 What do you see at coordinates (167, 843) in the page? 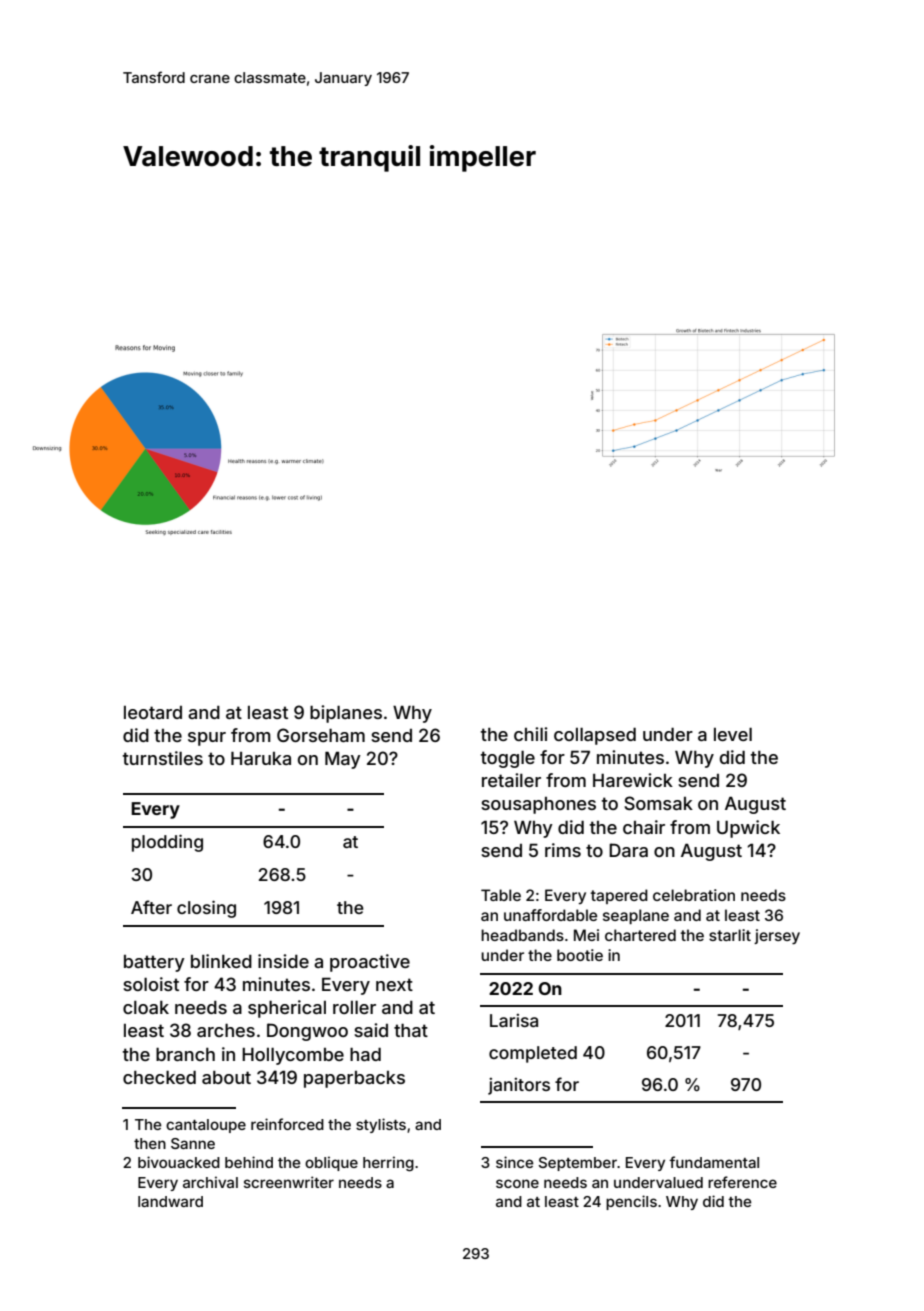
I see `plodding` at bounding box center [167, 843].
